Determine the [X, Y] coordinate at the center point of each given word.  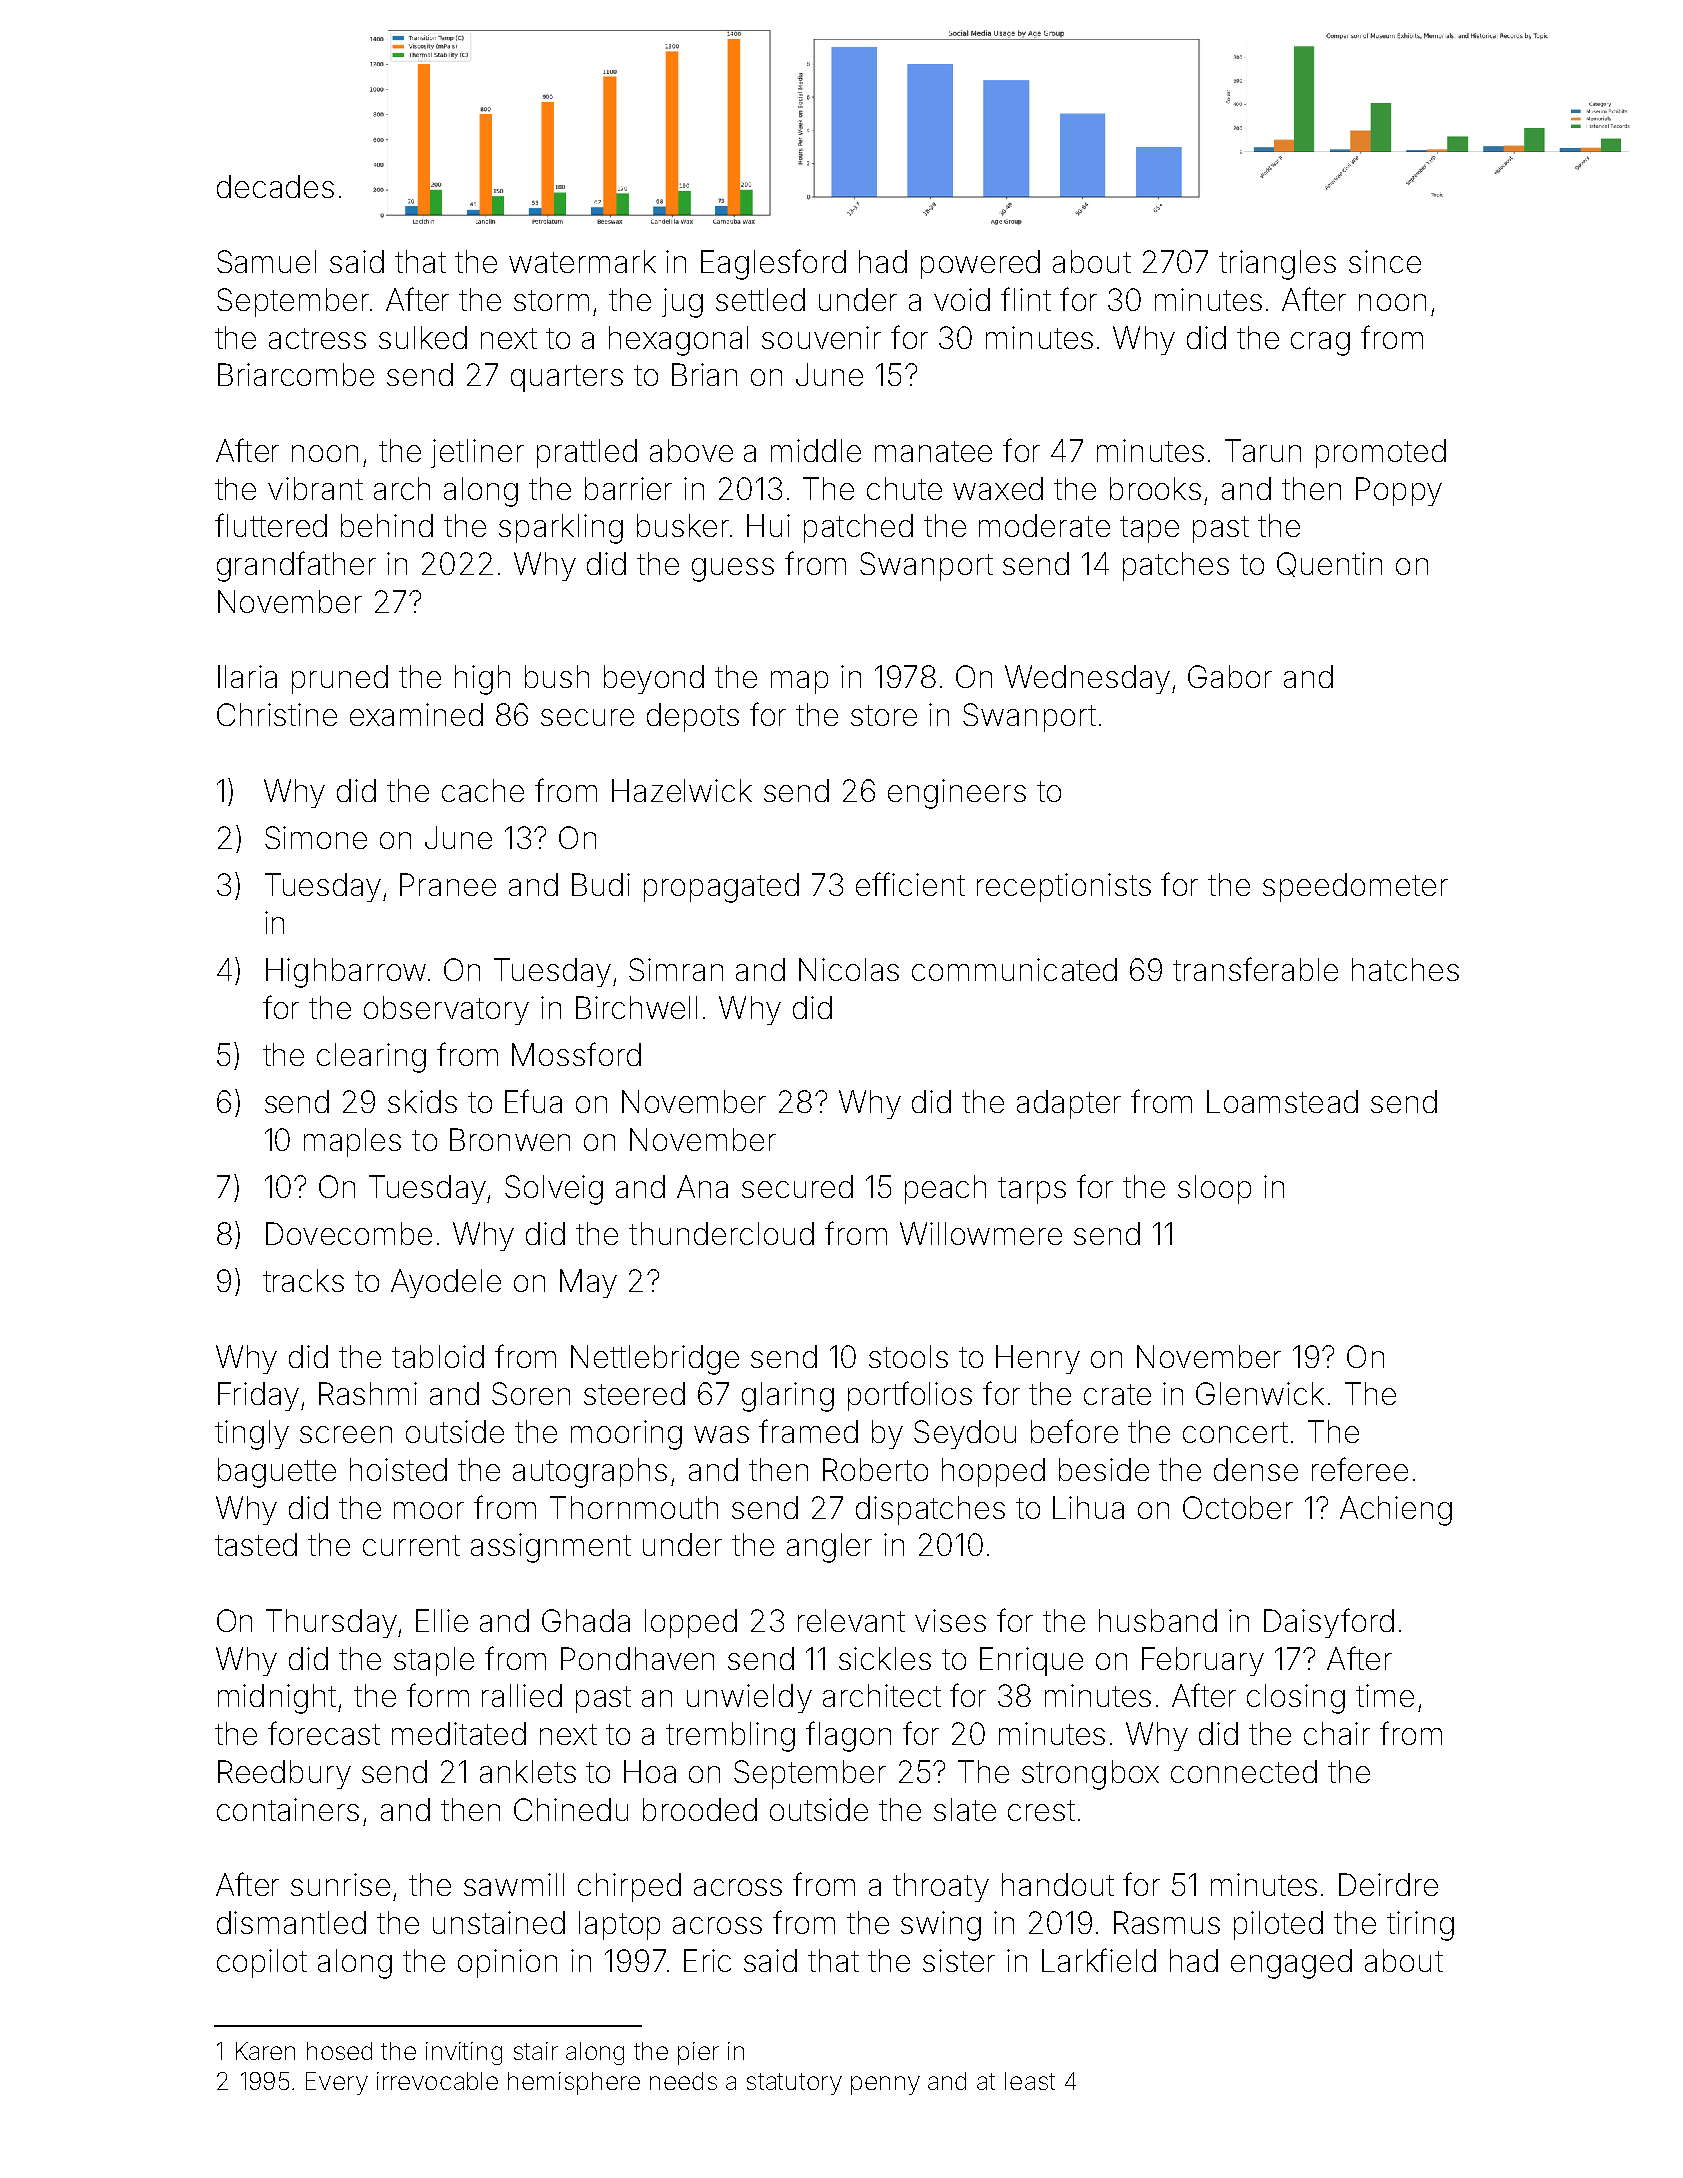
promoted [1381, 453]
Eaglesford [773, 264]
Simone [316, 837]
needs [683, 2081]
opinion [507, 1963]
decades [275, 186]
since [1385, 261]
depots [693, 717]
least [1030, 2081]
